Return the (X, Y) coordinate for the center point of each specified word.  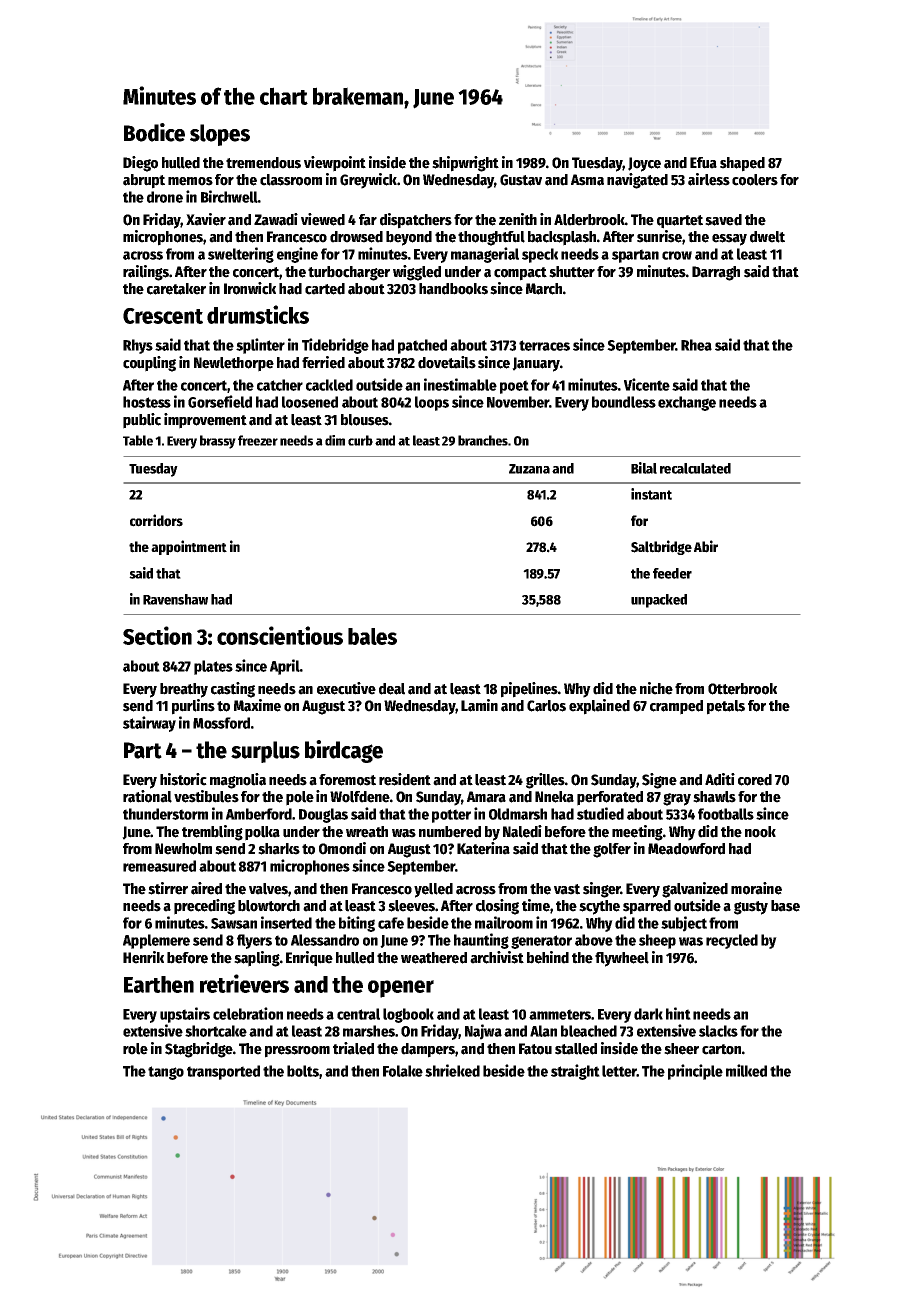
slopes (220, 135)
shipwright (465, 164)
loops (432, 403)
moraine (756, 888)
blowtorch (269, 906)
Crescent (163, 316)
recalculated (695, 468)
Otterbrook (742, 689)
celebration (248, 1013)
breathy (184, 690)
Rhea (696, 345)
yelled (433, 890)
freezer (258, 440)
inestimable (460, 384)
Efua (703, 163)
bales (372, 636)
